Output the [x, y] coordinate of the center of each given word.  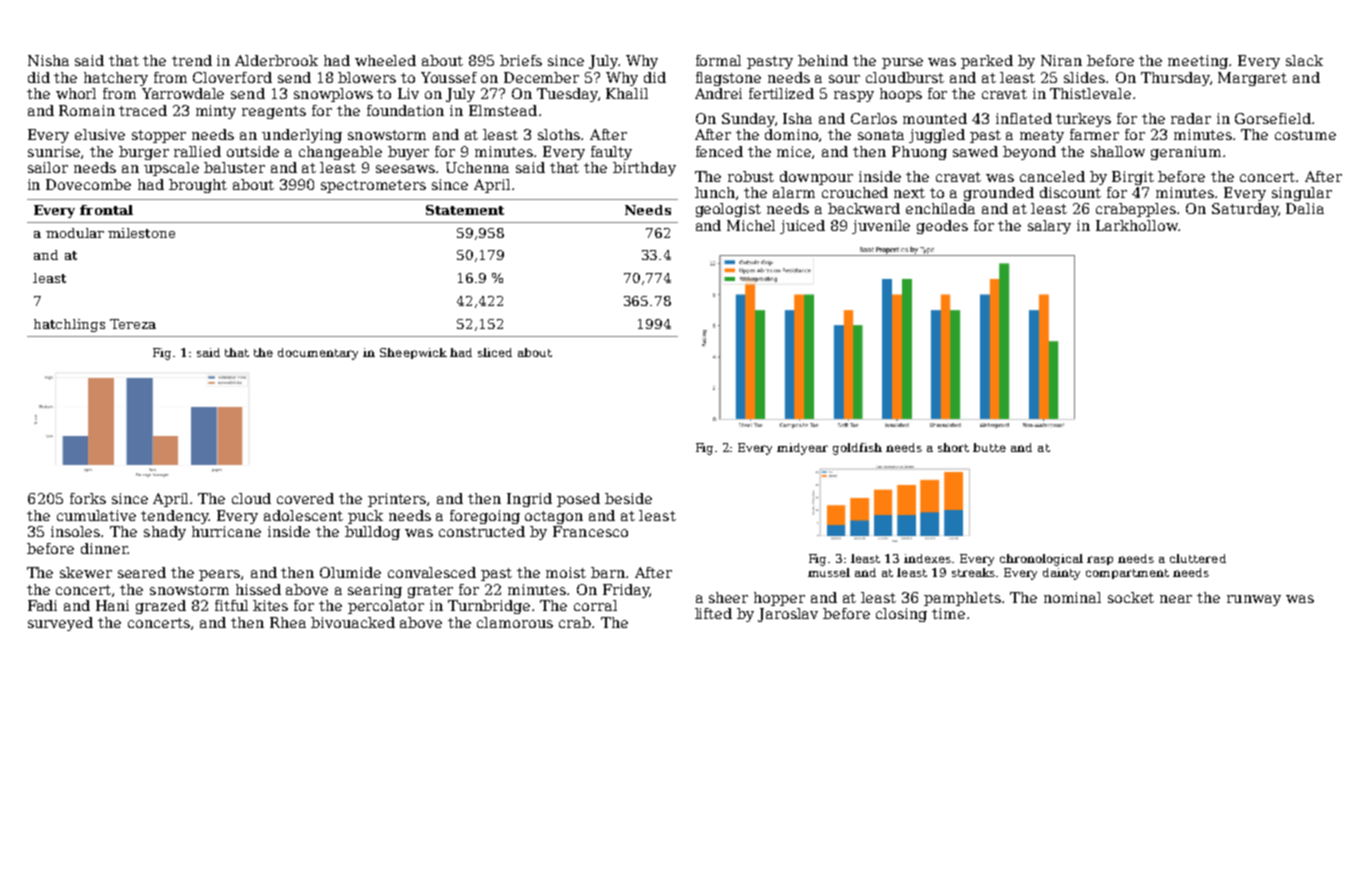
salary [1049, 227]
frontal [106, 210]
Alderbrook [276, 60]
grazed [161, 607]
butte [989, 447]
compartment [1127, 574]
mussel [829, 572]
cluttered [1198, 558]
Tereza [133, 324]
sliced [495, 352]
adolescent [303, 515]
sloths [559, 134]
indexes [927, 558]
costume [1305, 135]
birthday [644, 169]
